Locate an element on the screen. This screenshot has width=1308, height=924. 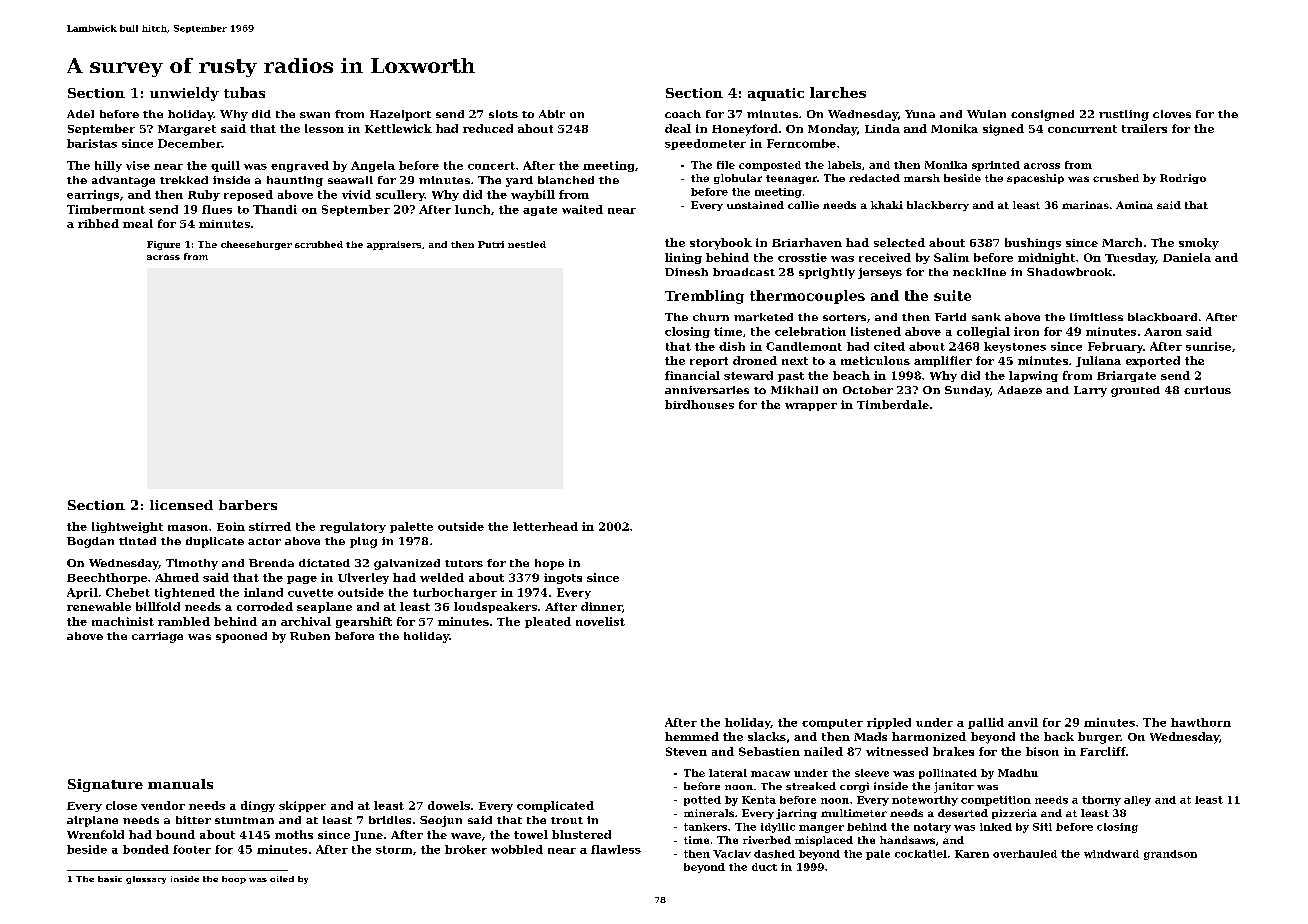
thermocouples is located at coordinates (807, 297).
